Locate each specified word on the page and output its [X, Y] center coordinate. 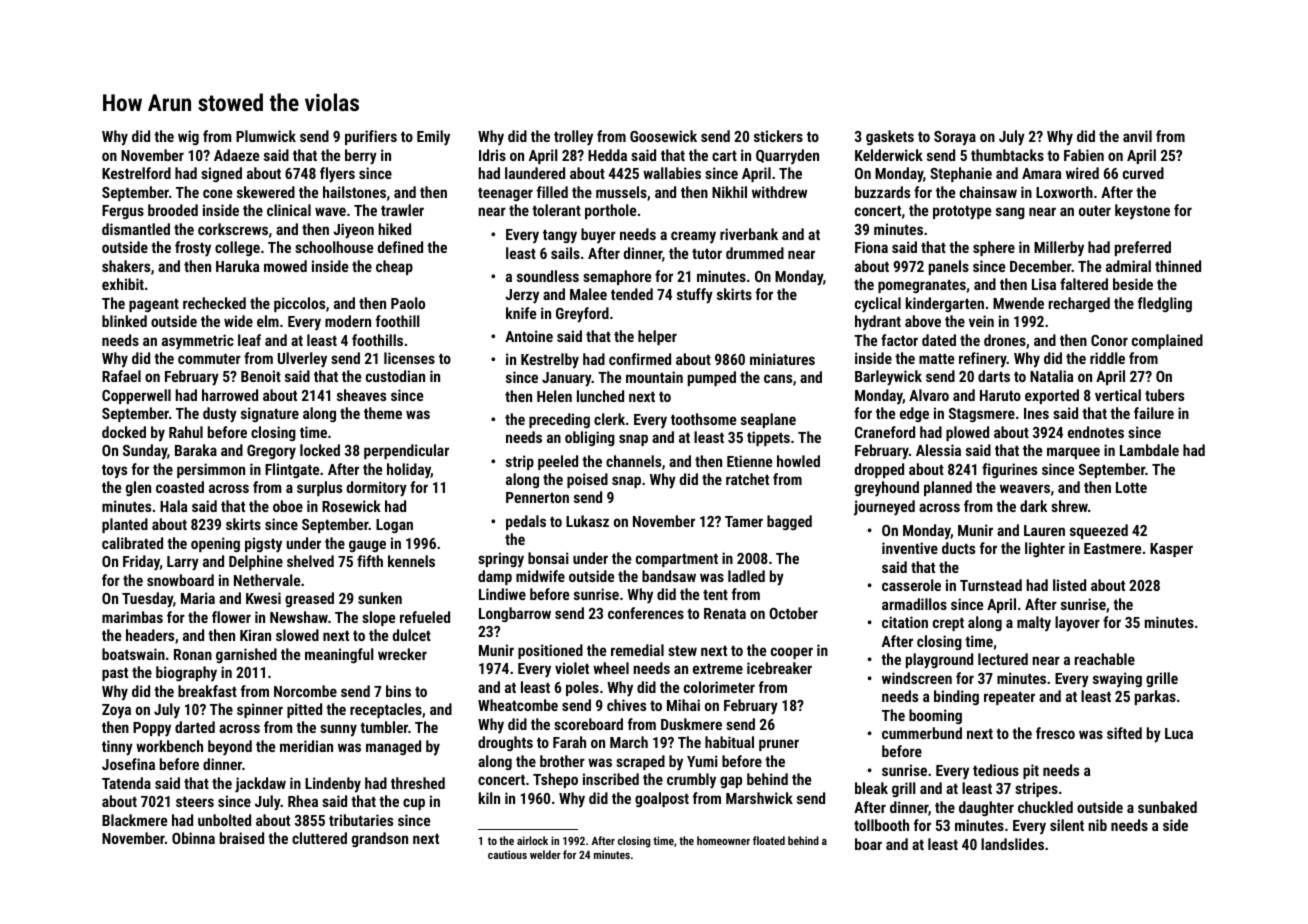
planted [125, 525]
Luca [1179, 733]
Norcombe [305, 691]
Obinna [193, 838]
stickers [778, 136]
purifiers [371, 137]
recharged [1079, 304]
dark [1033, 506]
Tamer [744, 521]
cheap [394, 267]
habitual [729, 742]
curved [1143, 173]
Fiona [871, 247]
